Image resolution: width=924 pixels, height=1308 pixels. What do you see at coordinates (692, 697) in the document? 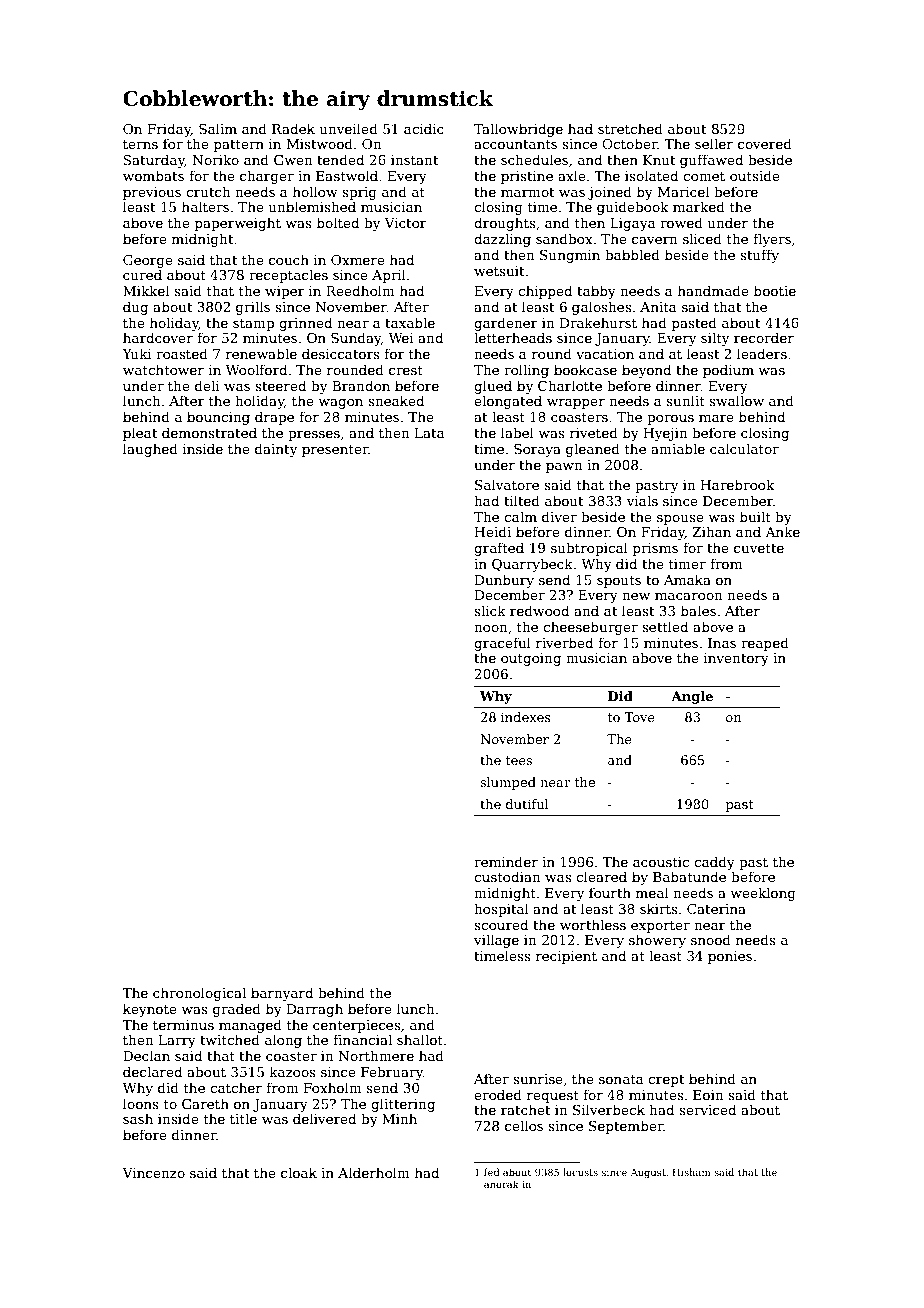
I see `Angle` at bounding box center [692, 697].
